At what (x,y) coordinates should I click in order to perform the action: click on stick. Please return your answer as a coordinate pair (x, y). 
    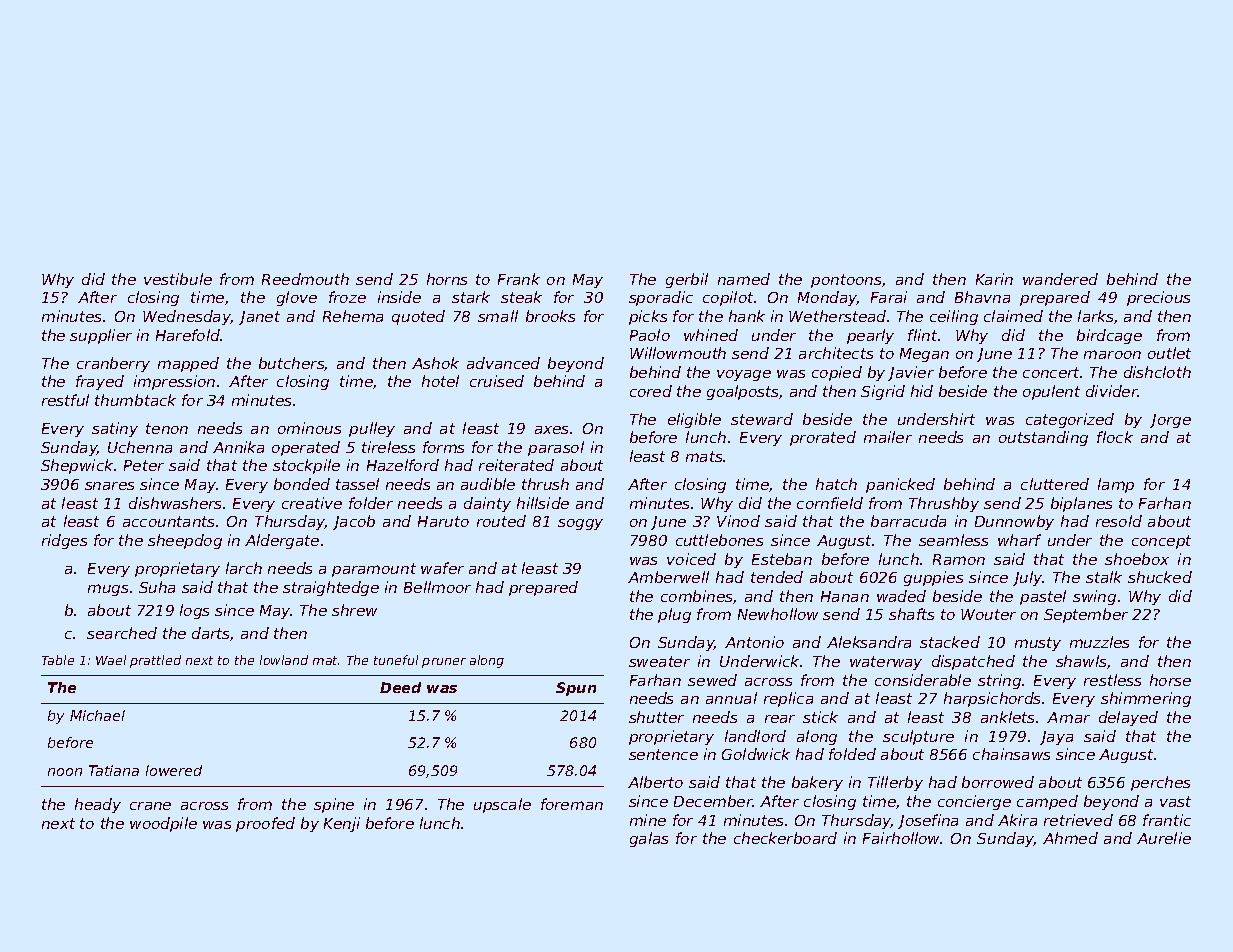
    Looking at the image, I should click on (820, 717).
